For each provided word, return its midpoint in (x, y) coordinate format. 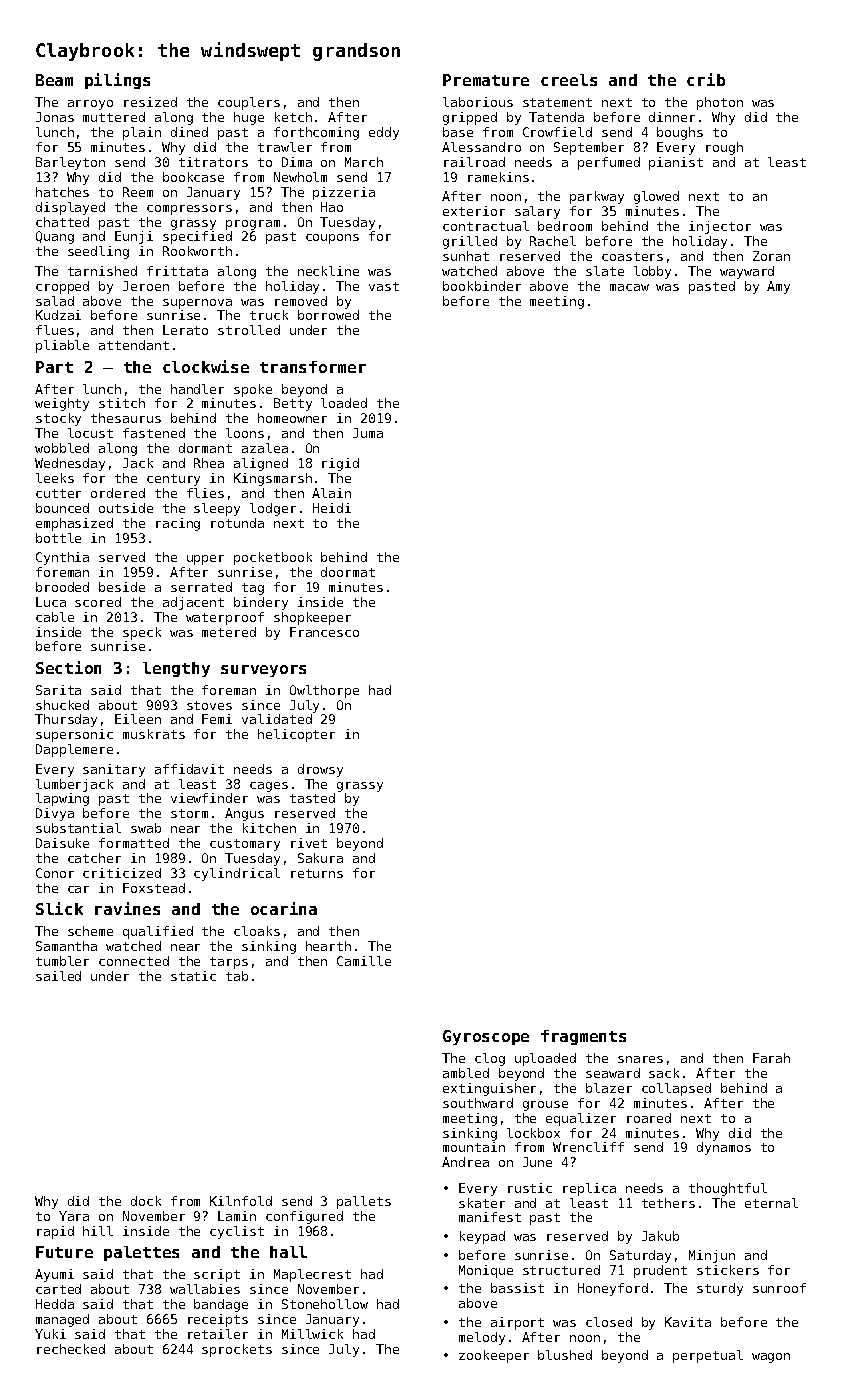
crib (706, 79)
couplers (249, 103)
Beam (54, 80)
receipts (218, 1320)
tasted (312, 798)
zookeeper (494, 1356)
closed (609, 1322)
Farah (771, 1058)
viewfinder (209, 798)
